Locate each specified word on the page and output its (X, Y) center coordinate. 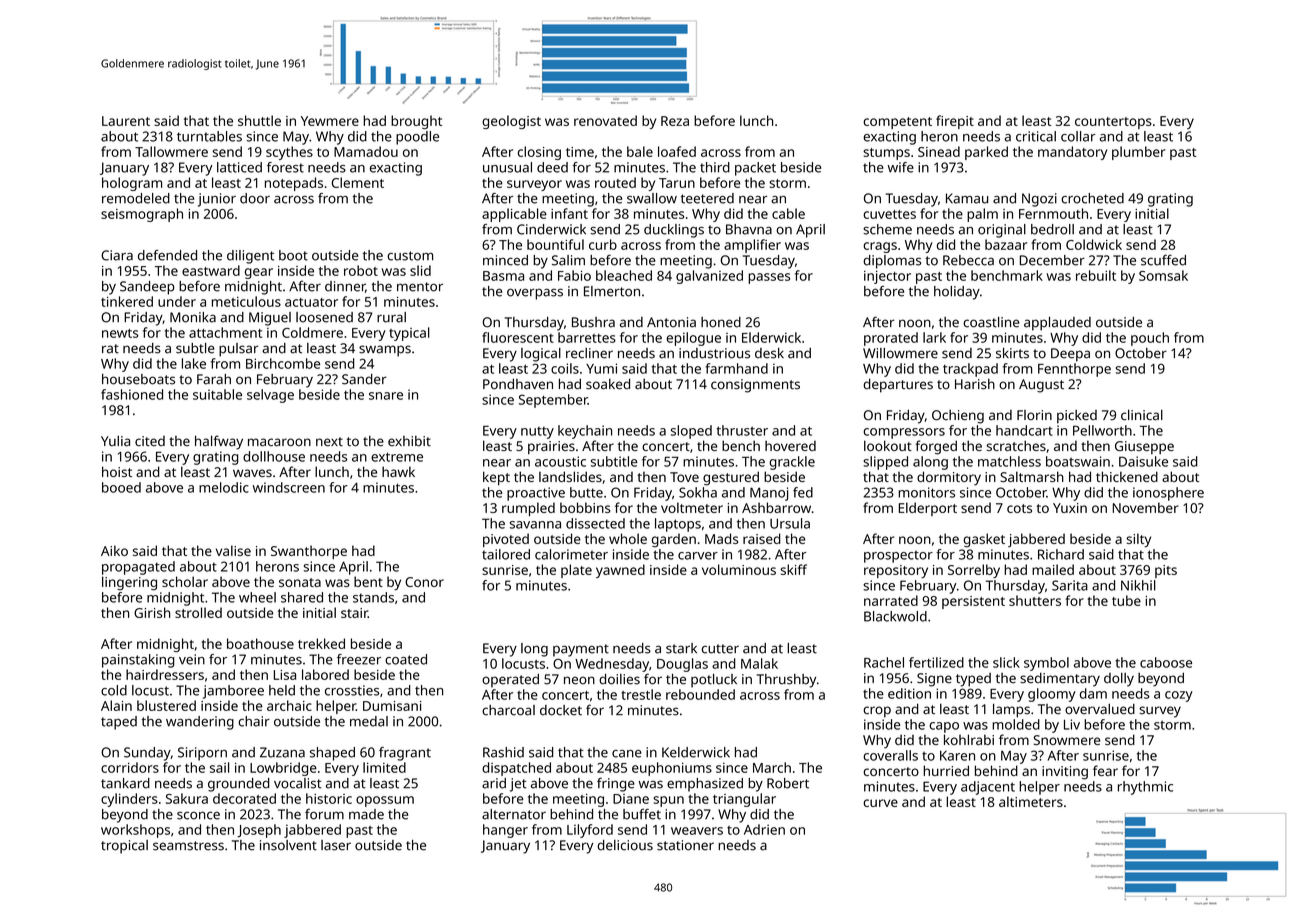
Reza (675, 121)
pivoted (506, 540)
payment (581, 650)
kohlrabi (969, 739)
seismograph (142, 215)
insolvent (288, 845)
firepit (955, 122)
